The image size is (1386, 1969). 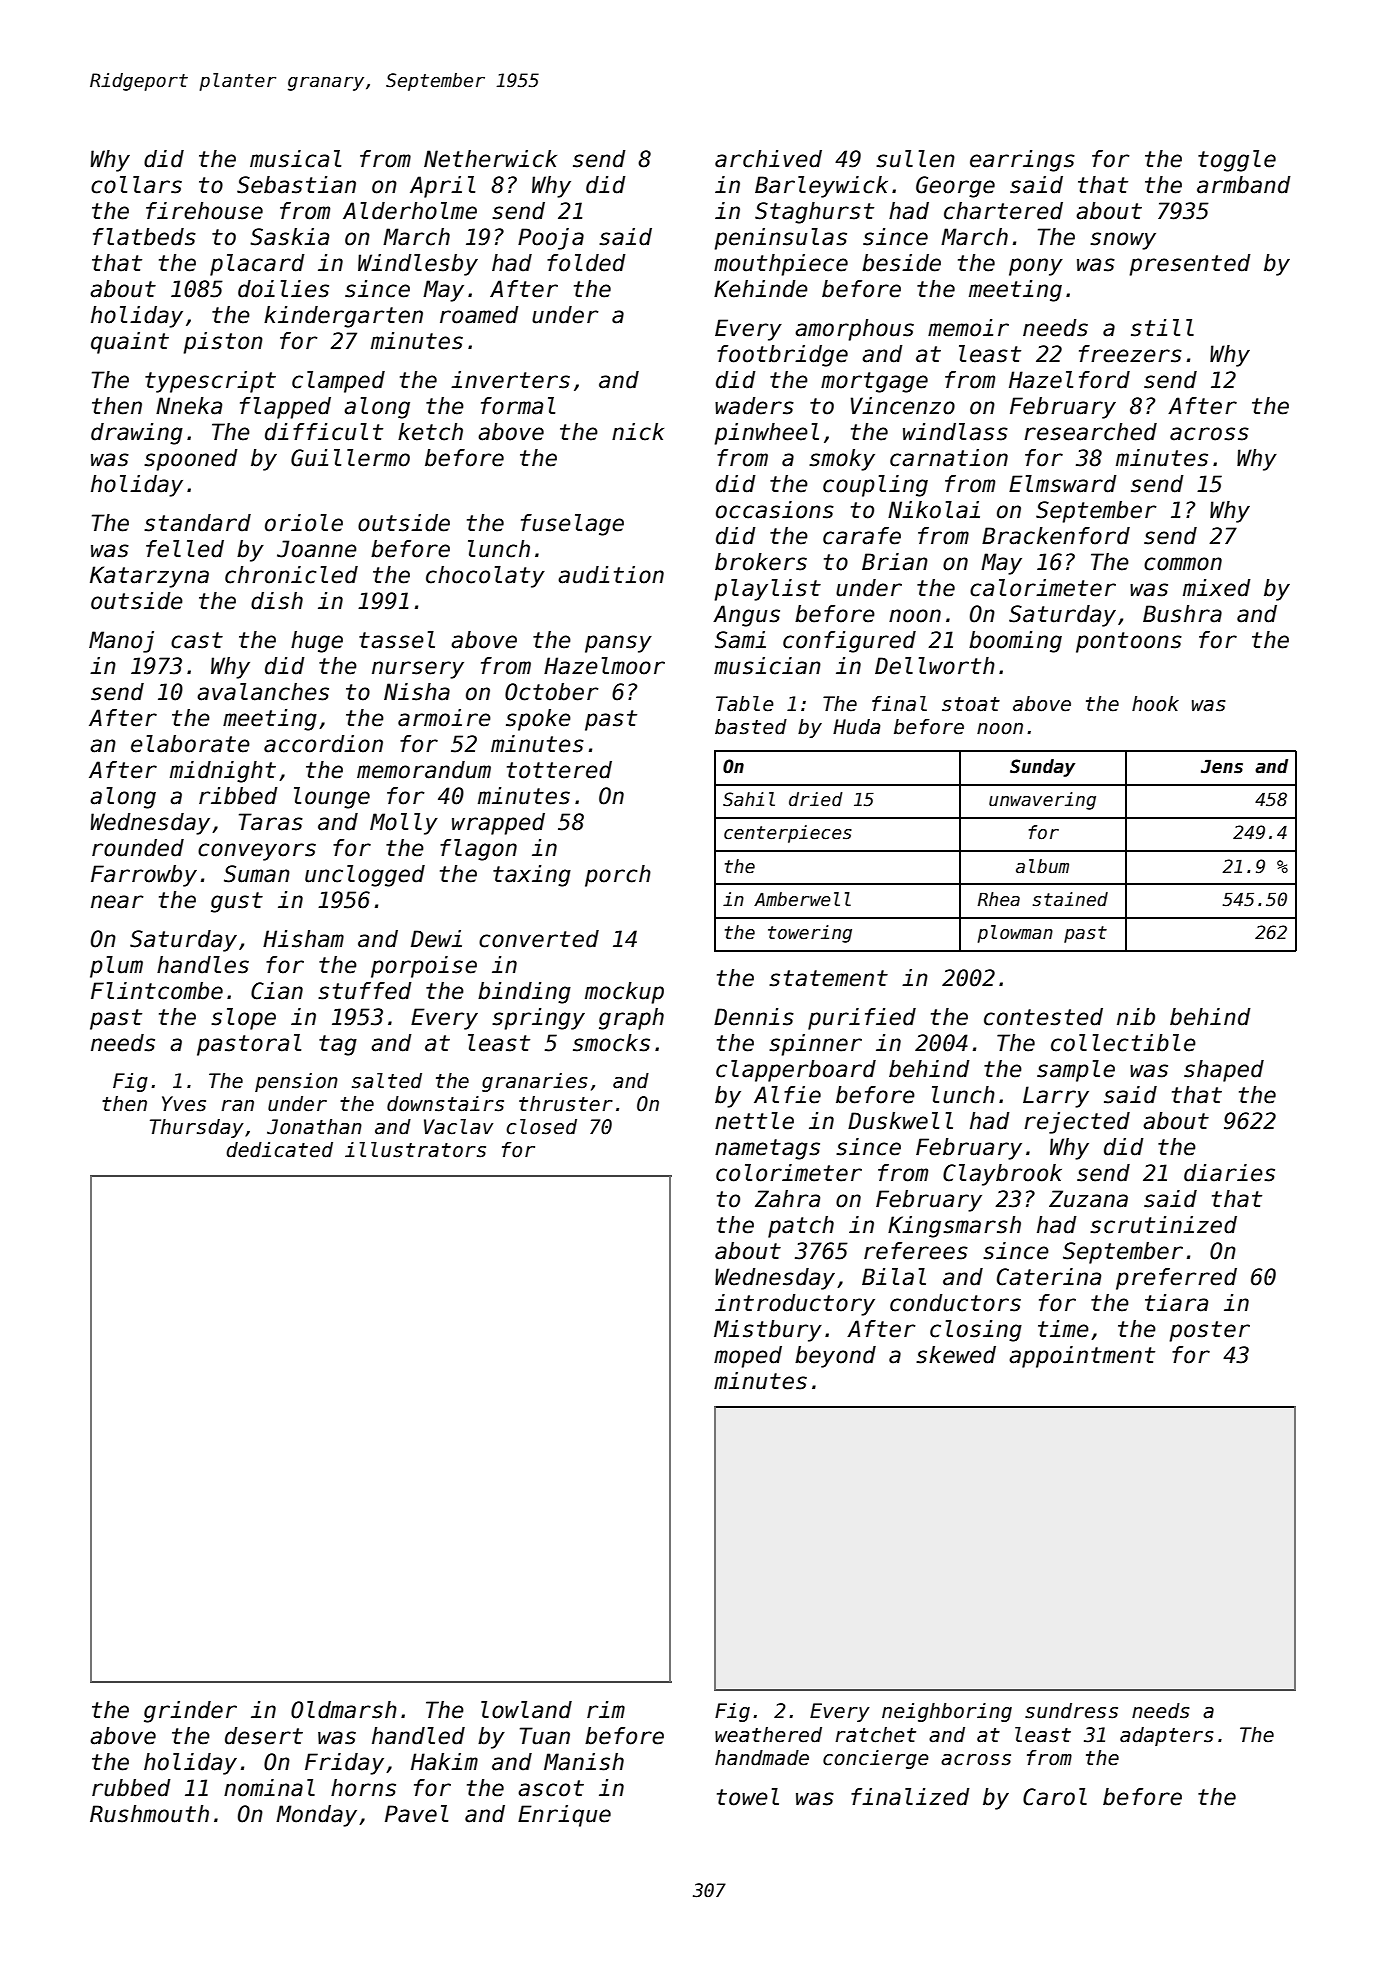 What do you see at coordinates (279, 1150) in the screenshot?
I see `dedicated` at bounding box center [279, 1150].
